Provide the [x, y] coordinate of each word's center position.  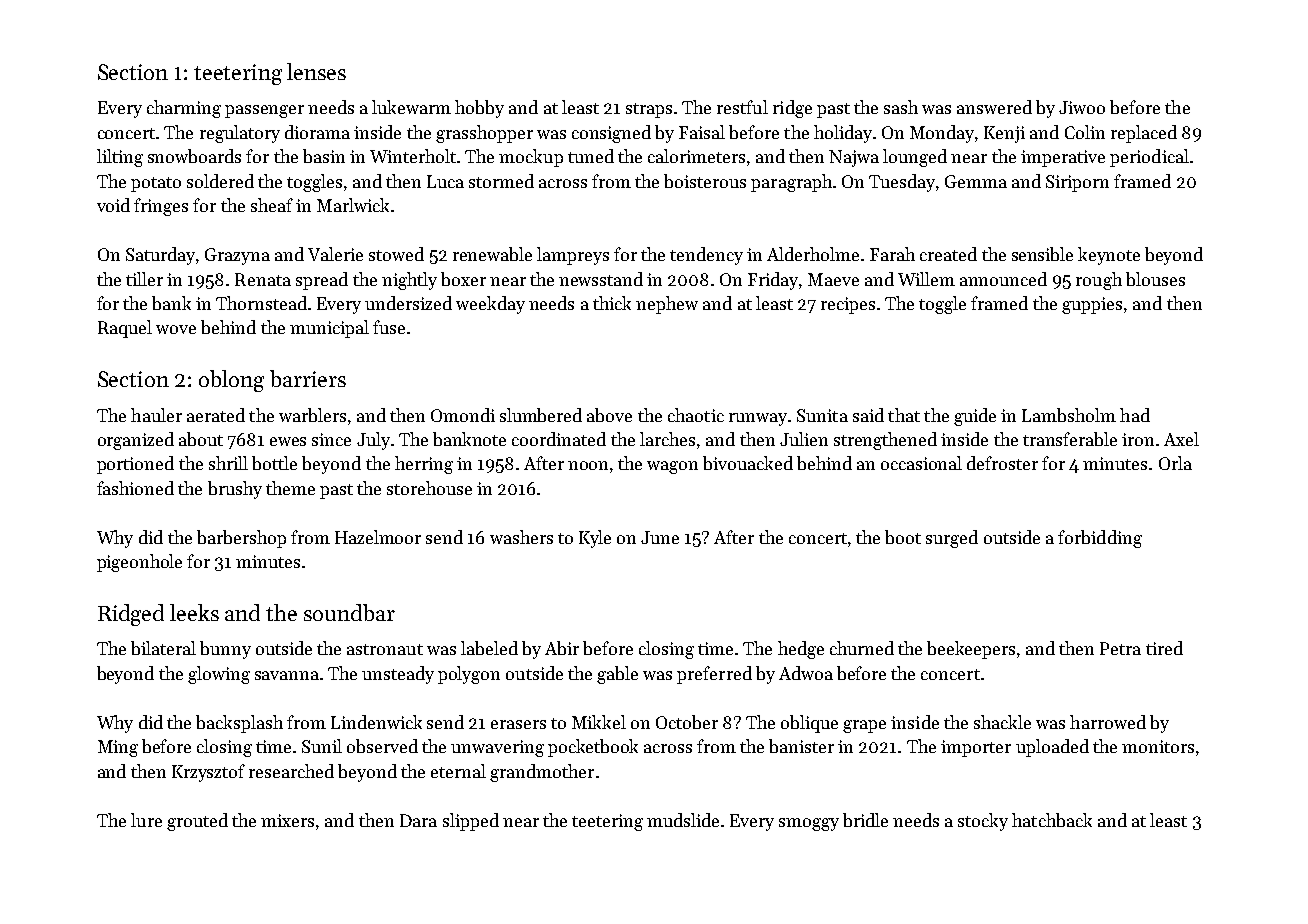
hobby [479, 109]
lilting [120, 158]
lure [146, 820]
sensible [1042, 254]
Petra [1120, 648]
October [687, 722]
